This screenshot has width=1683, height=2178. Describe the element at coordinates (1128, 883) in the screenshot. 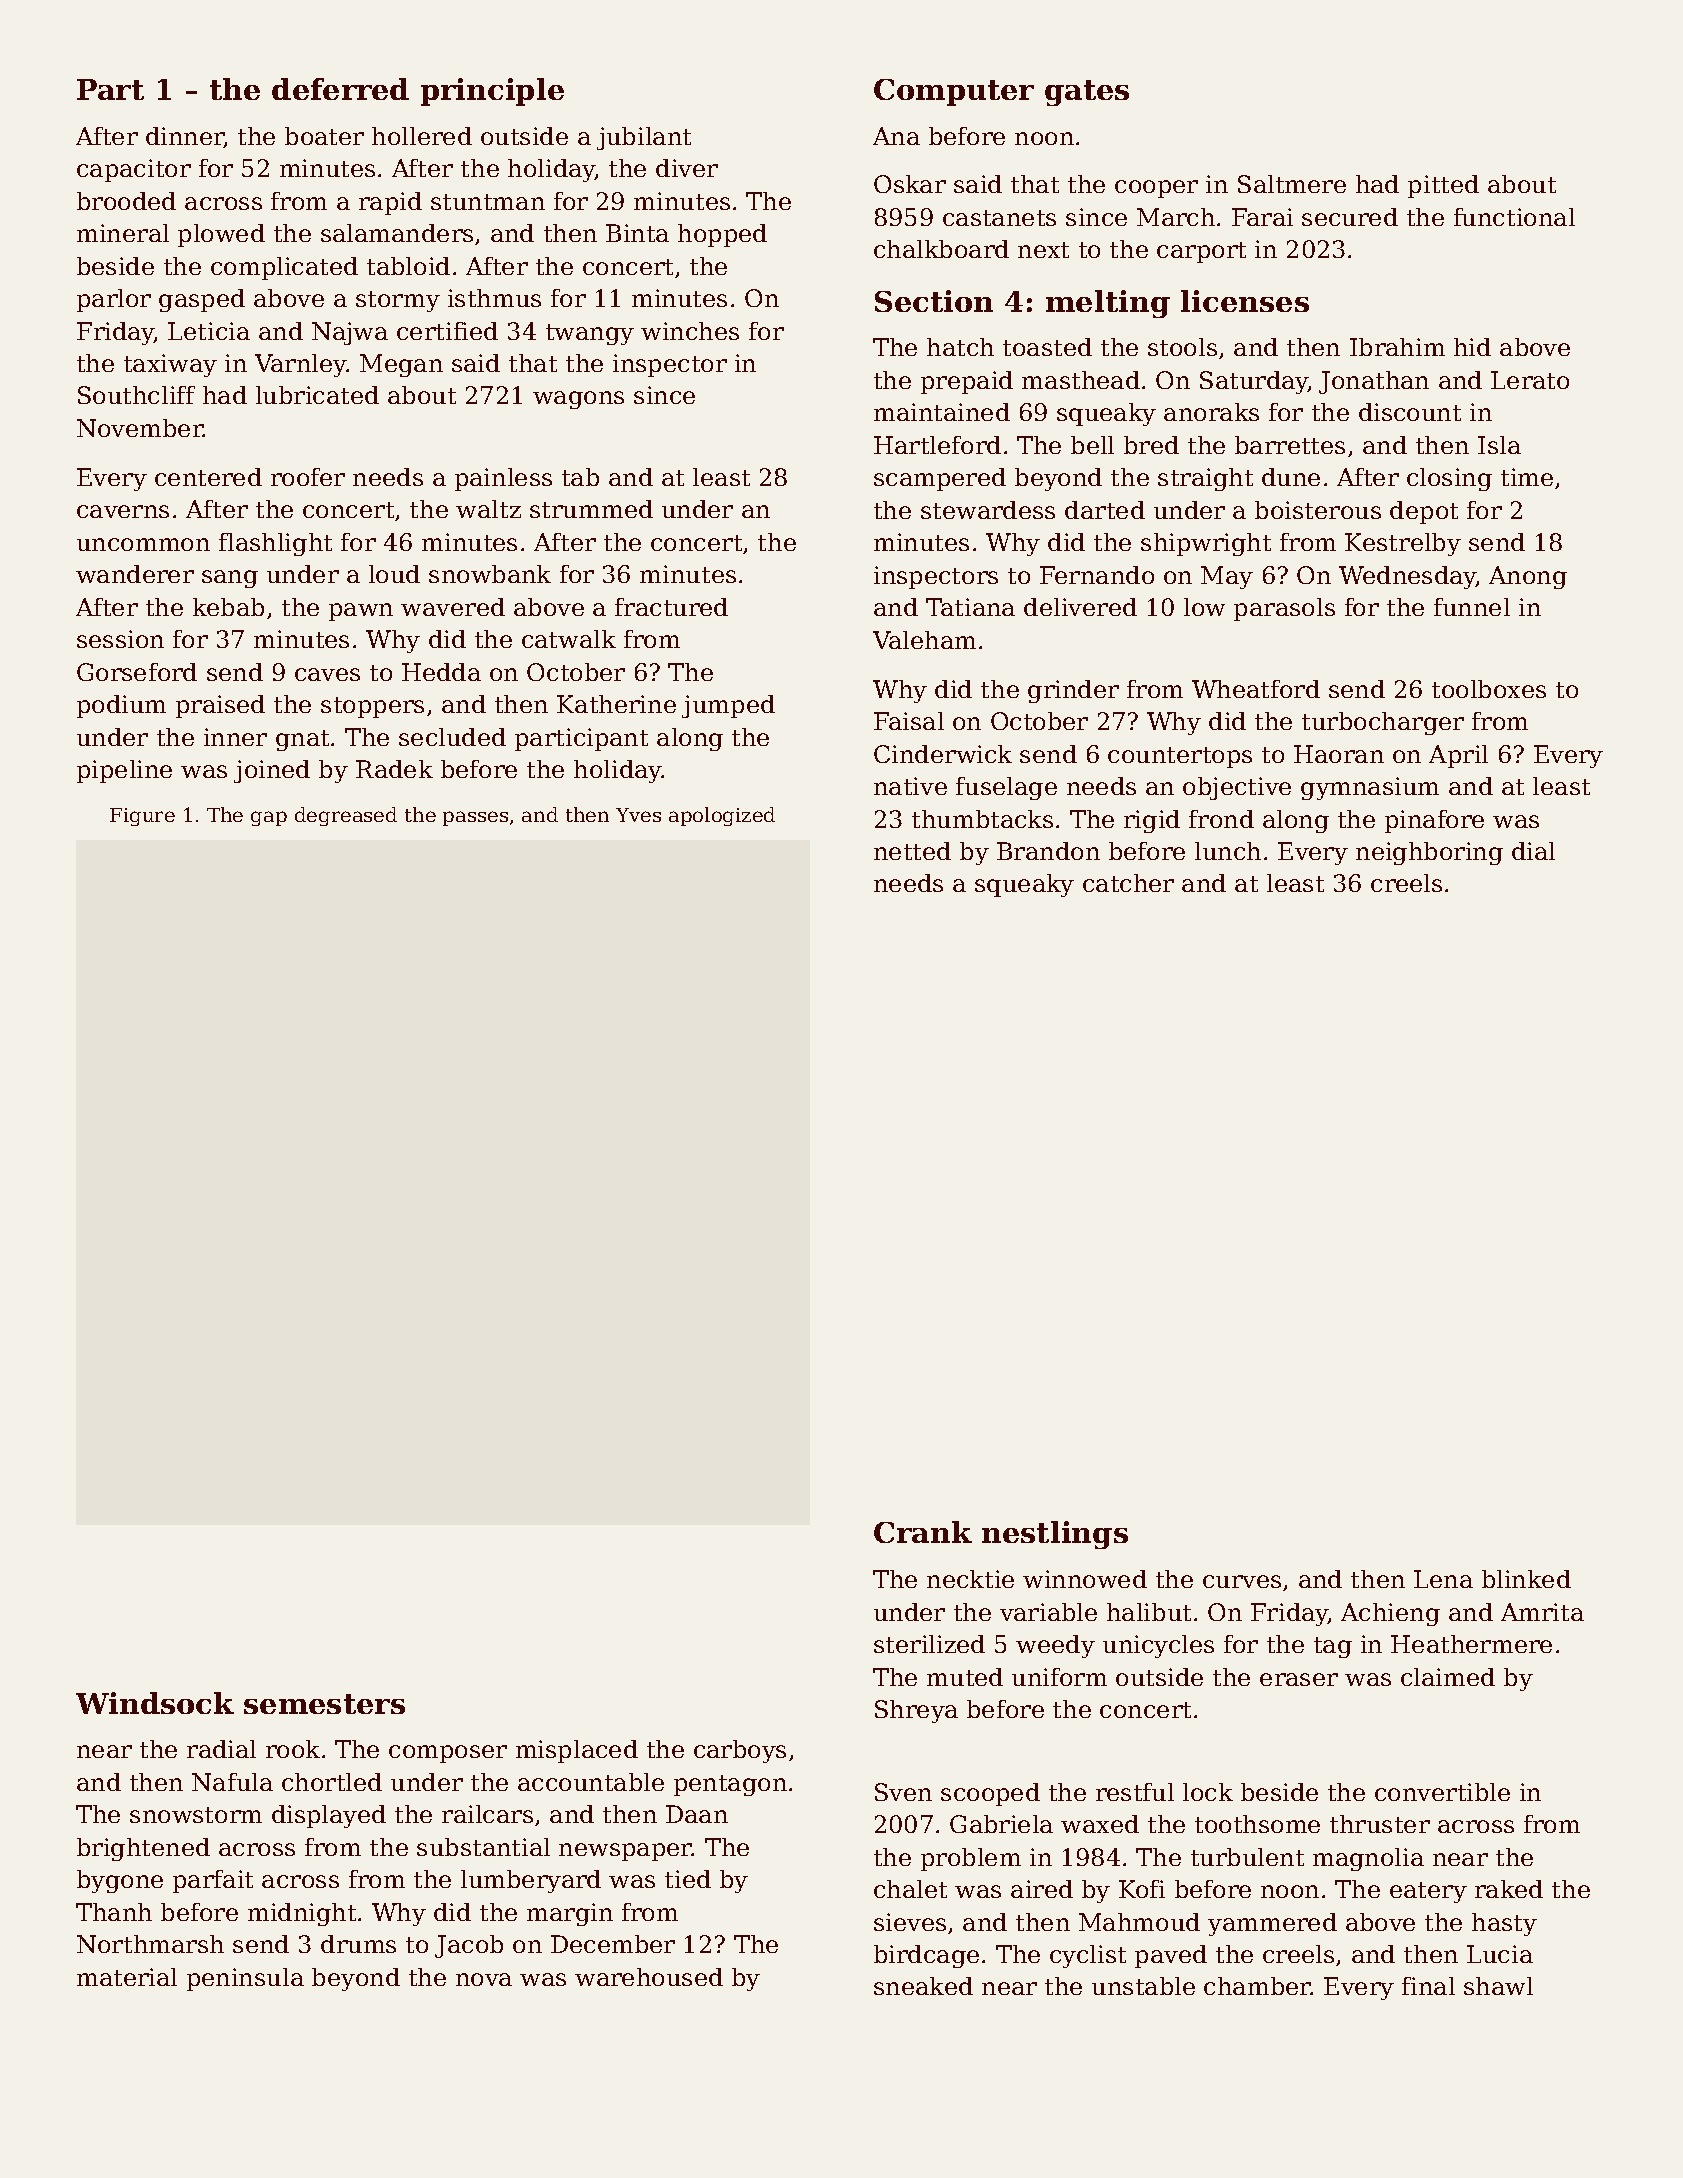

I see `catcher` at that location.
